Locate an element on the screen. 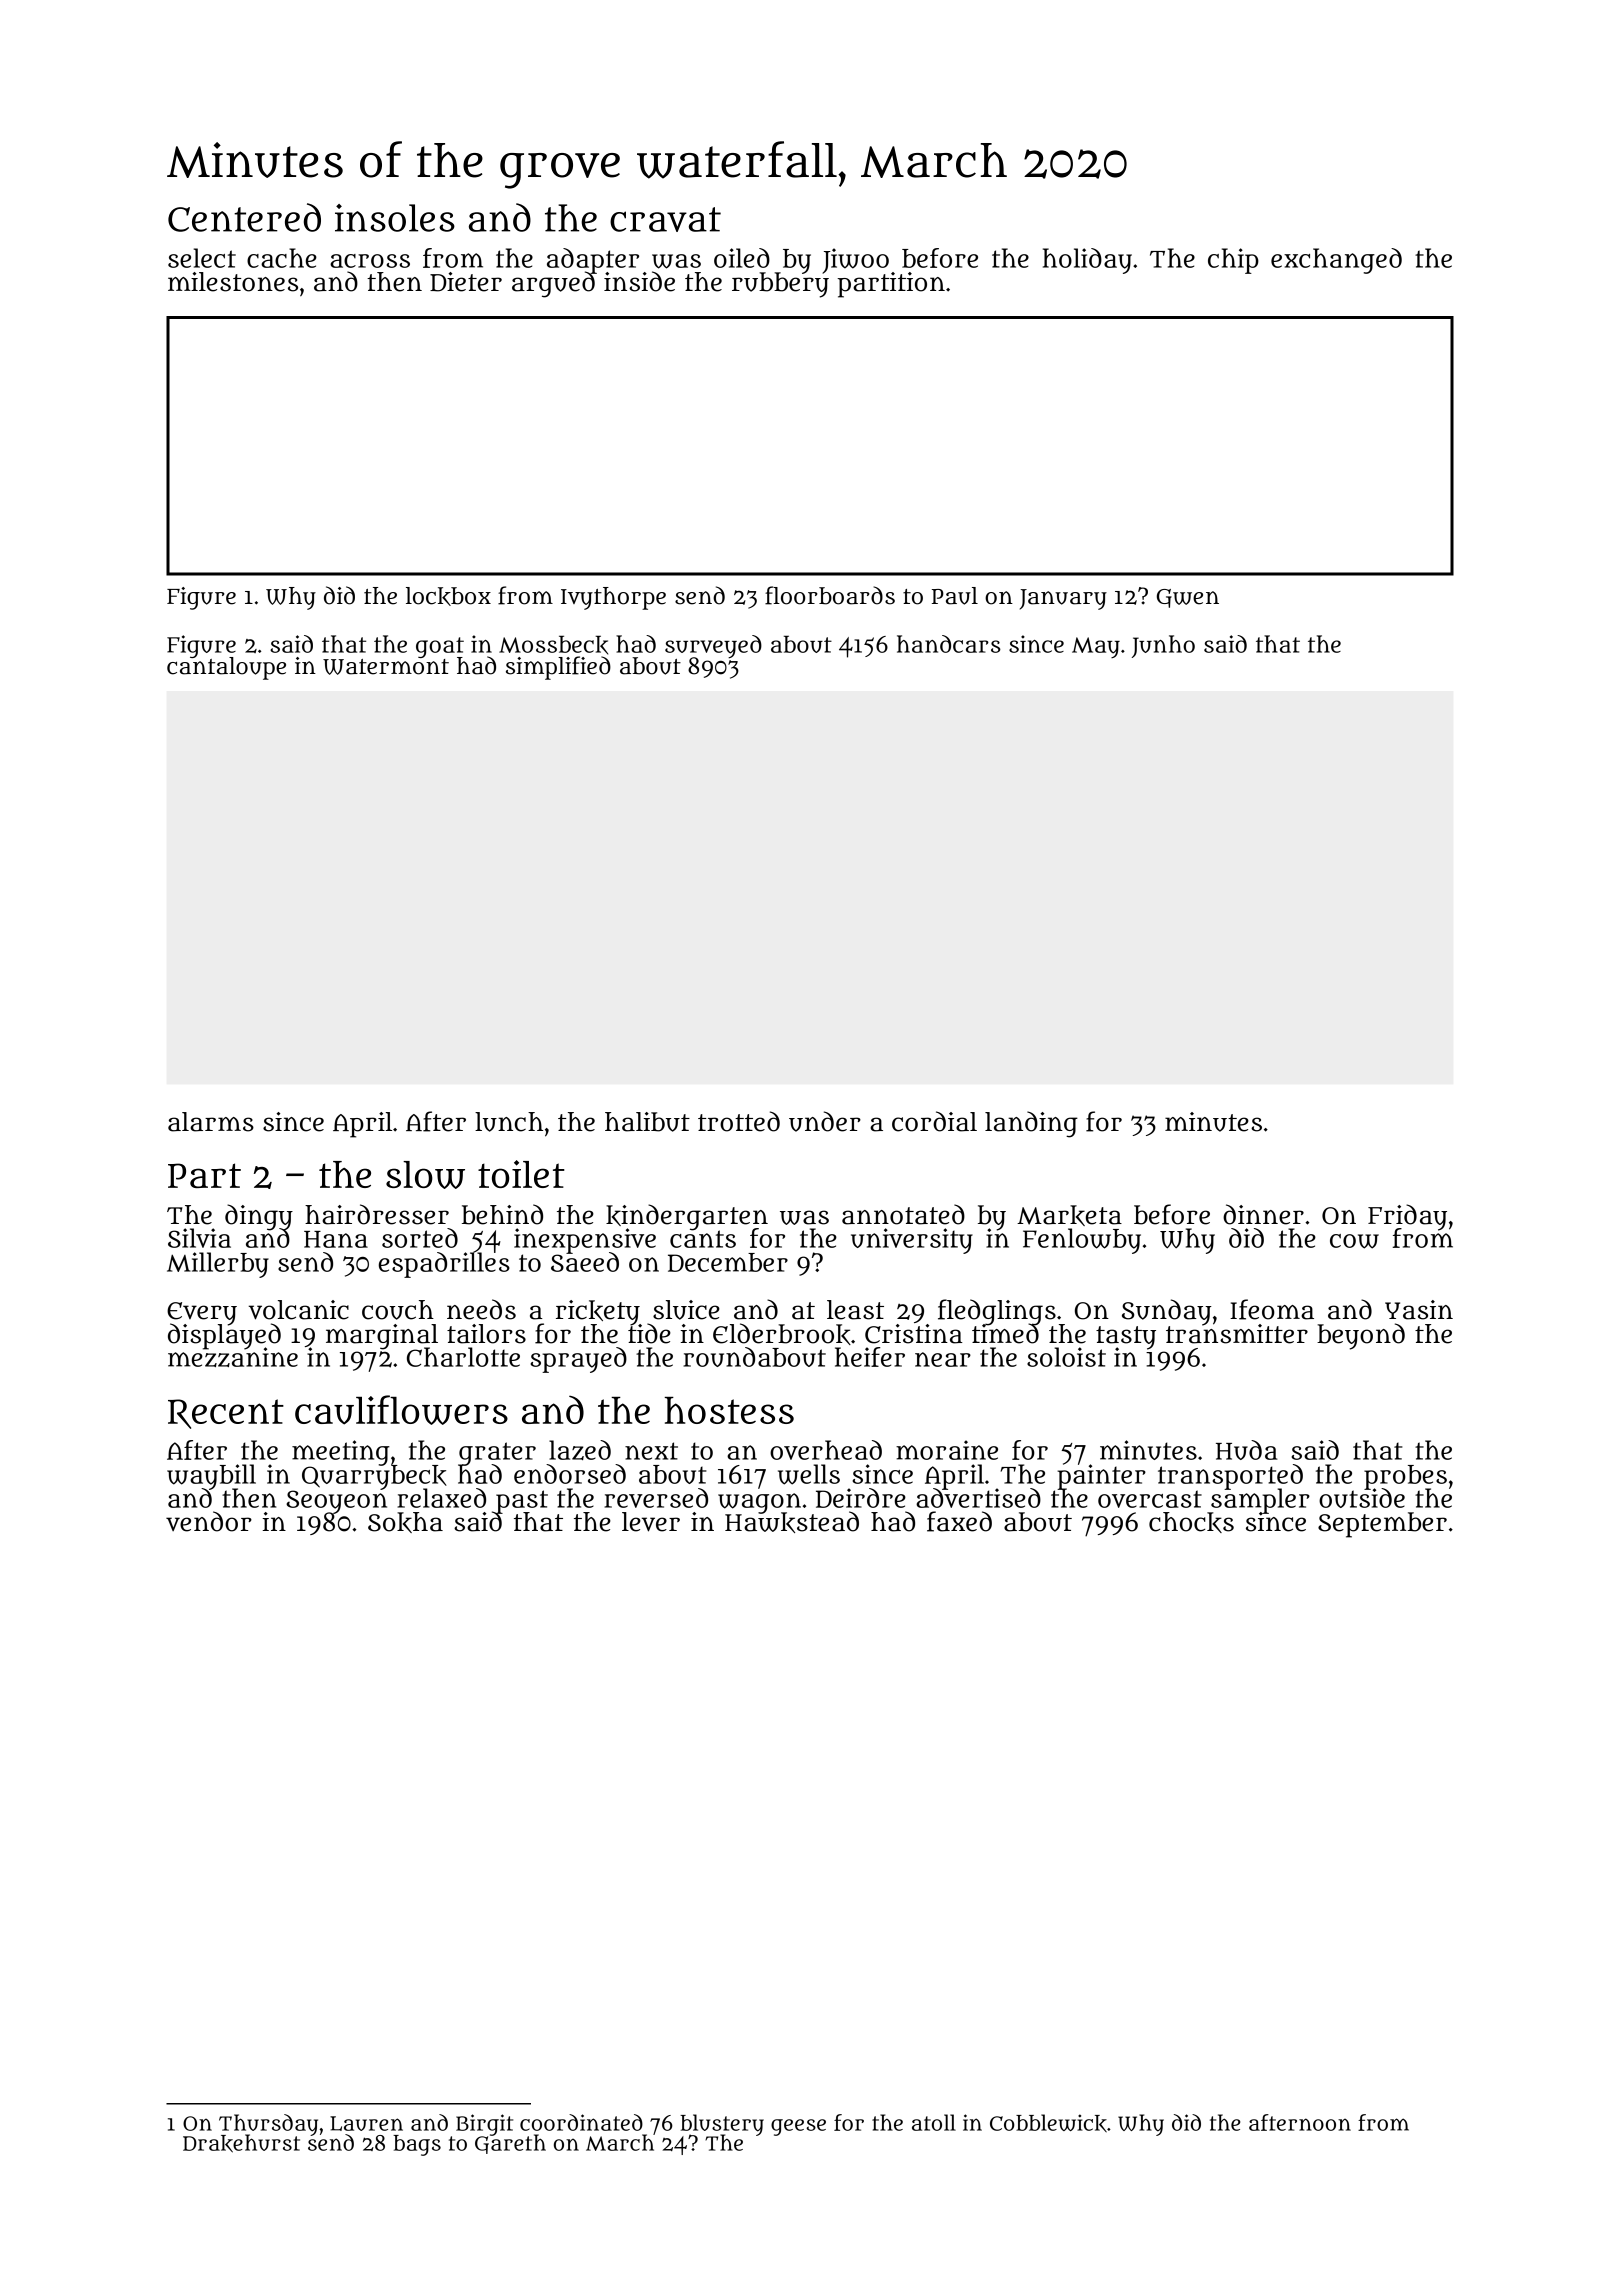  overcast is located at coordinates (1150, 1499).
